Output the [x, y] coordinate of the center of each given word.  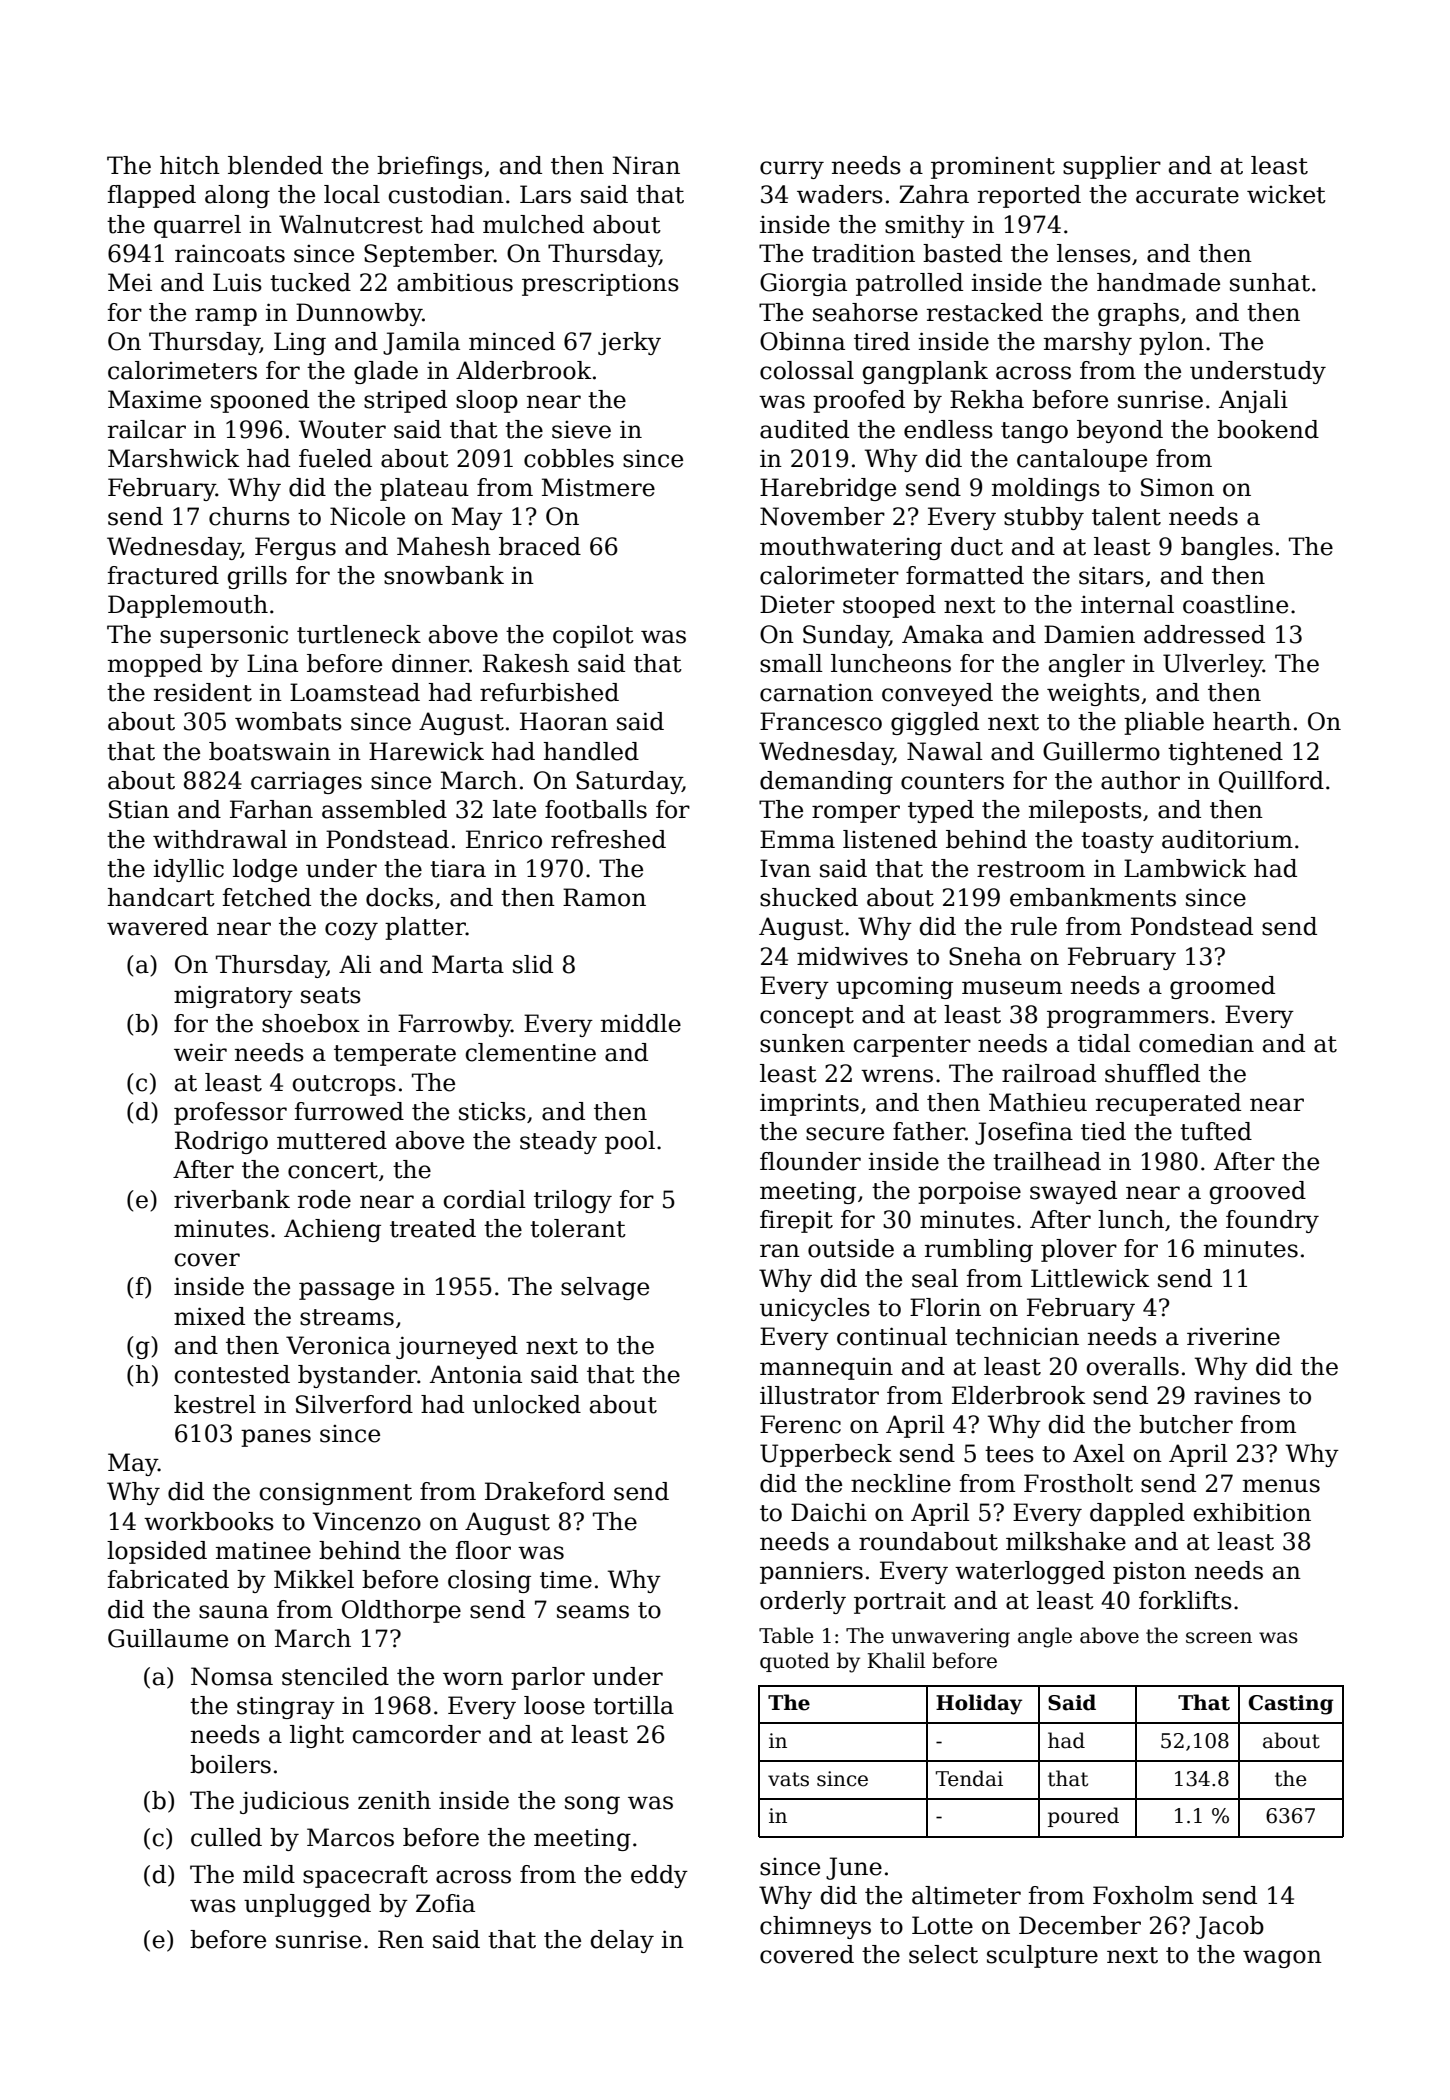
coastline [1235, 604]
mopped [155, 665]
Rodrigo [221, 1142]
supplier [1112, 167]
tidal [1104, 1043]
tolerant [578, 1228]
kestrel [215, 1404]
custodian [446, 194]
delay [622, 1941]
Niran [646, 165]
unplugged [307, 1905]
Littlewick [1090, 1278]
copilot [593, 636]
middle [641, 1023]
